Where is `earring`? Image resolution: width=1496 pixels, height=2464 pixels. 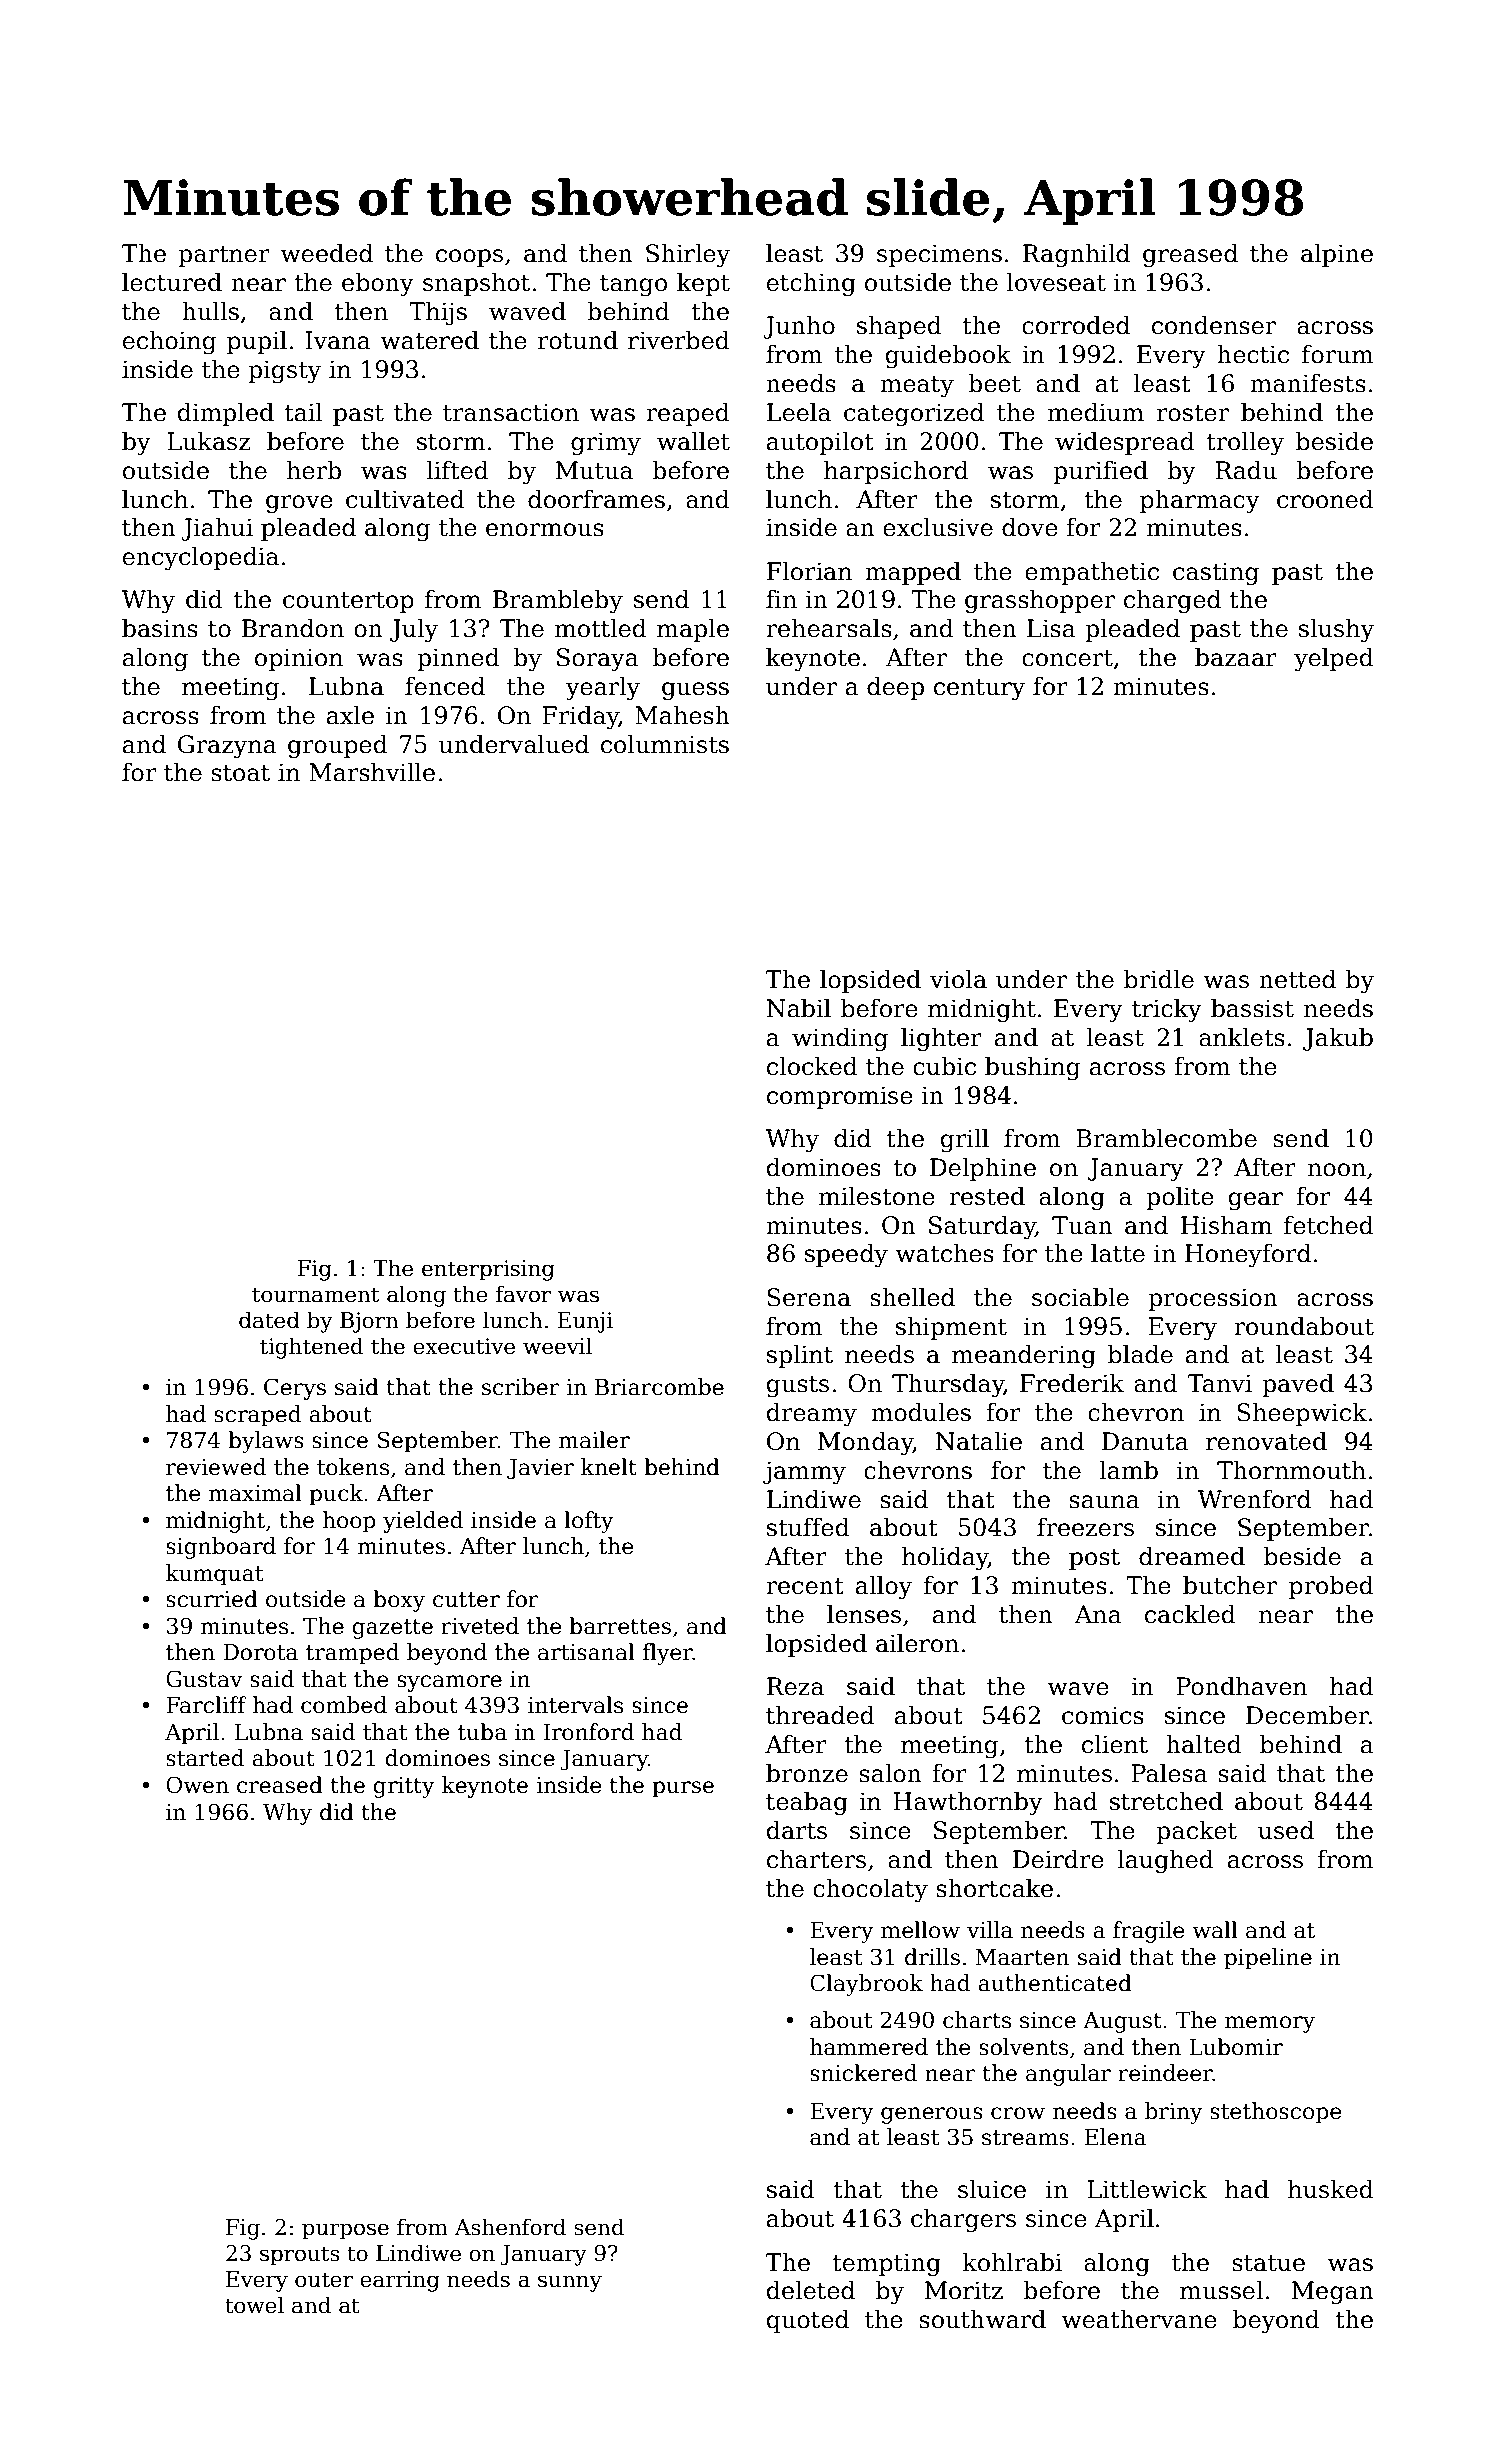 earring is located at coordinates (400, 2281).
